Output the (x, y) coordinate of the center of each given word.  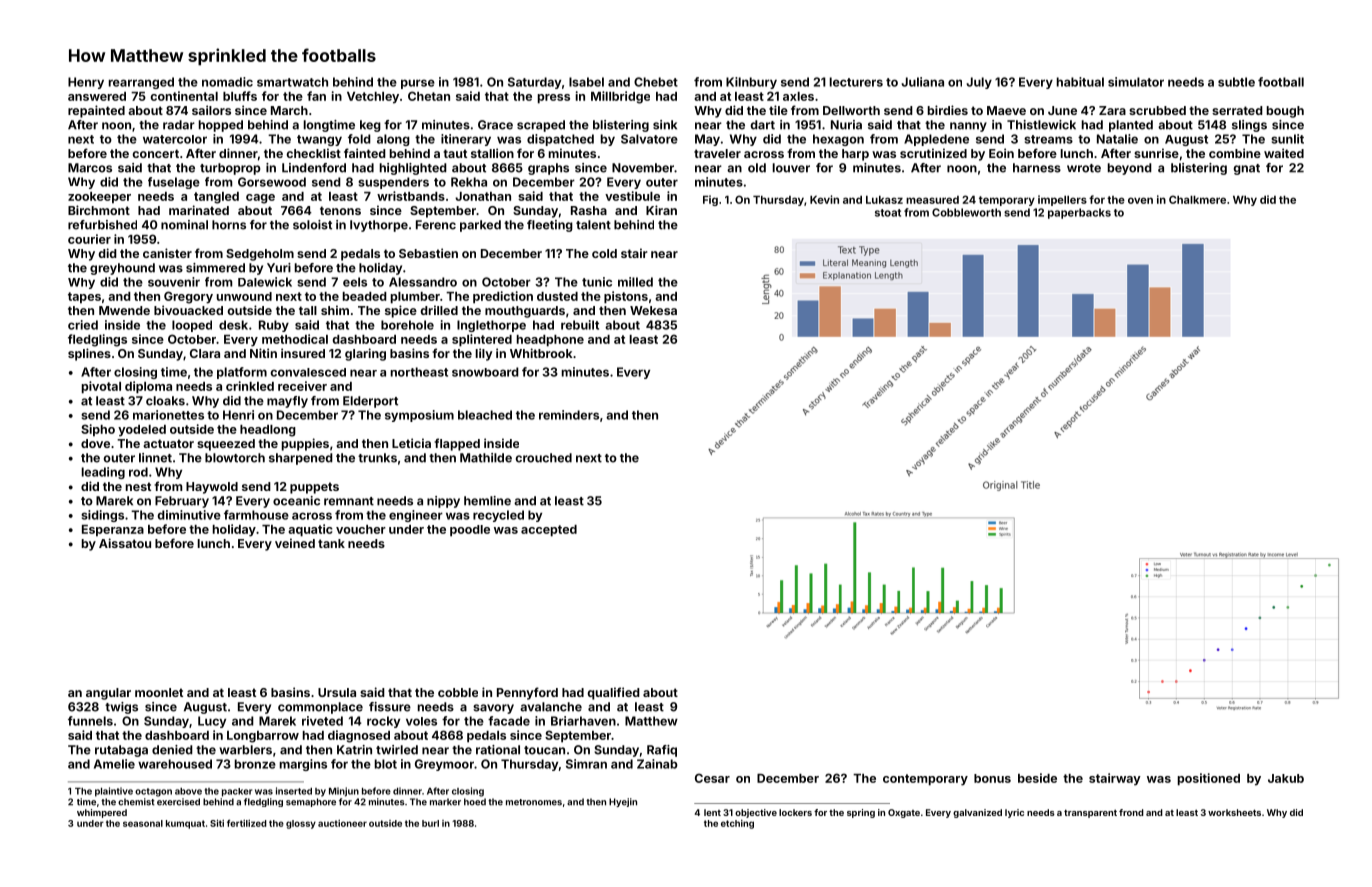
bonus (992, 778)
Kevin (824, 199)
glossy (301, 824)
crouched (544, 458)
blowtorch (235, 458)
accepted (549, 531)
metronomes (534, 802)
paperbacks (1079, 213)
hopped (221, 126)
